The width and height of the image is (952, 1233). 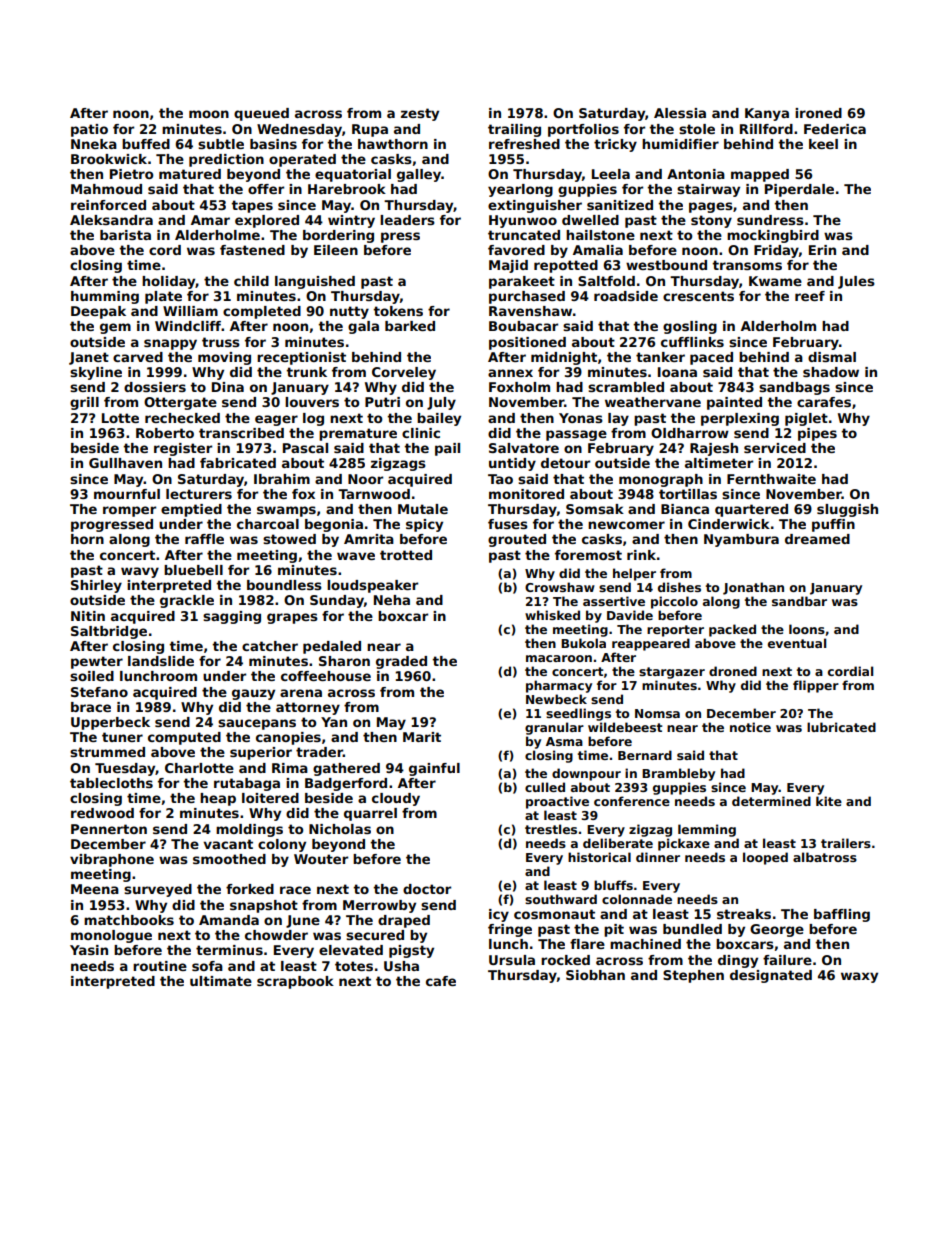 What do you see at coordinates (842, 915) in the image?
I see `baffling` at bounding box center [842, 915].
